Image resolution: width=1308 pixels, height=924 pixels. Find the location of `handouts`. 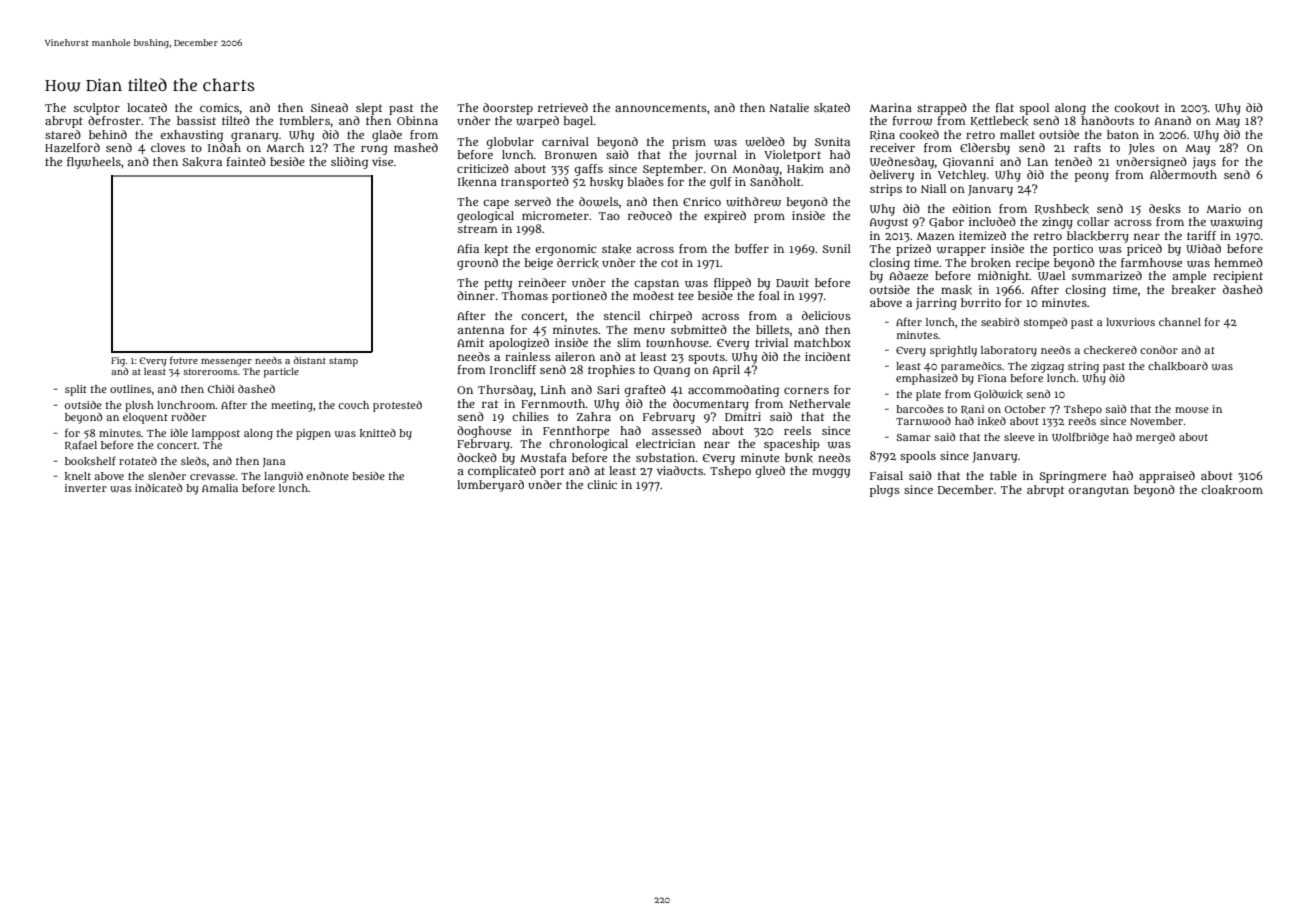

handouts is located at coordinates (1107, 120).
